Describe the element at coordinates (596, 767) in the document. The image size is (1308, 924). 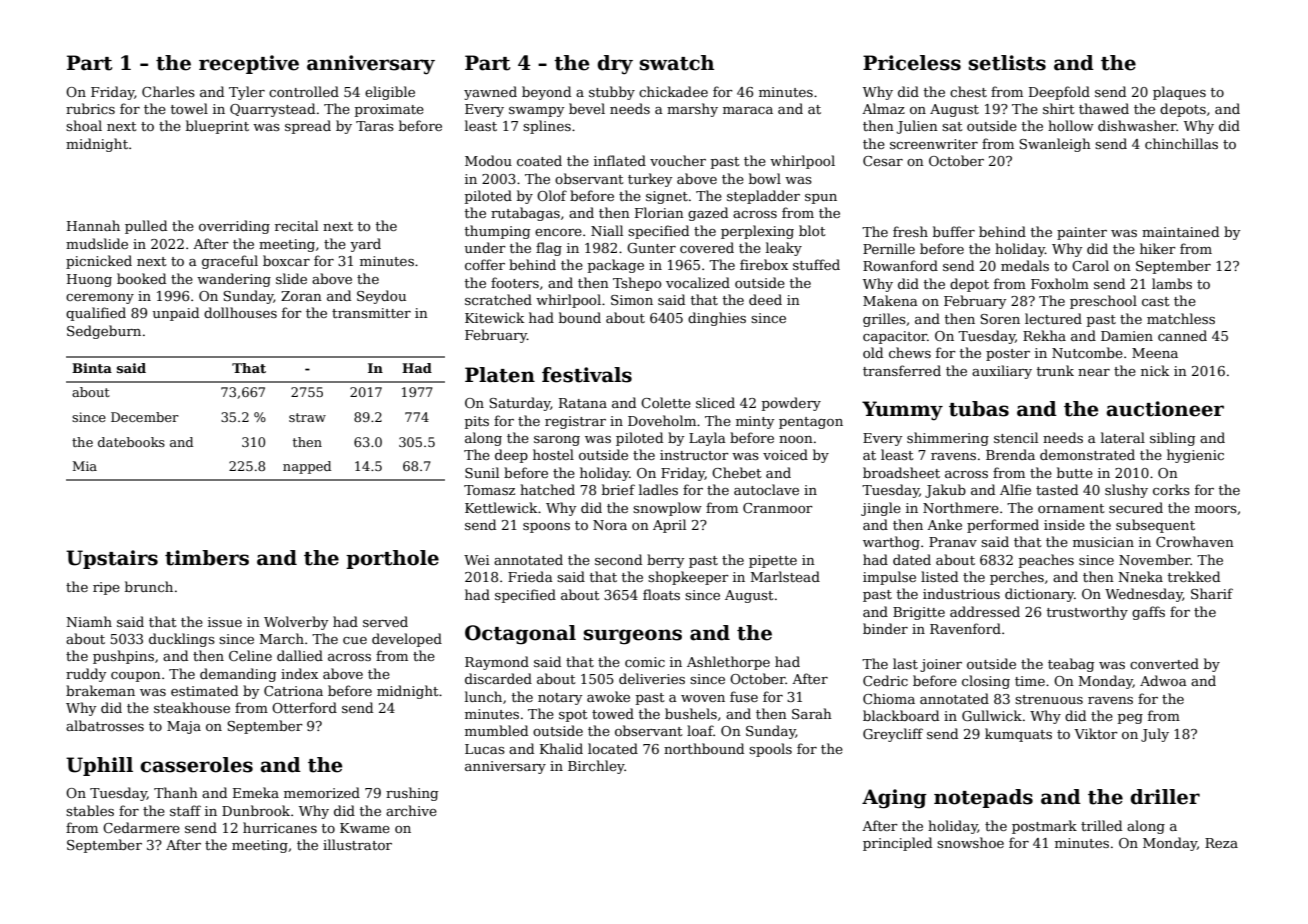
I see `Birchley` at that location.
